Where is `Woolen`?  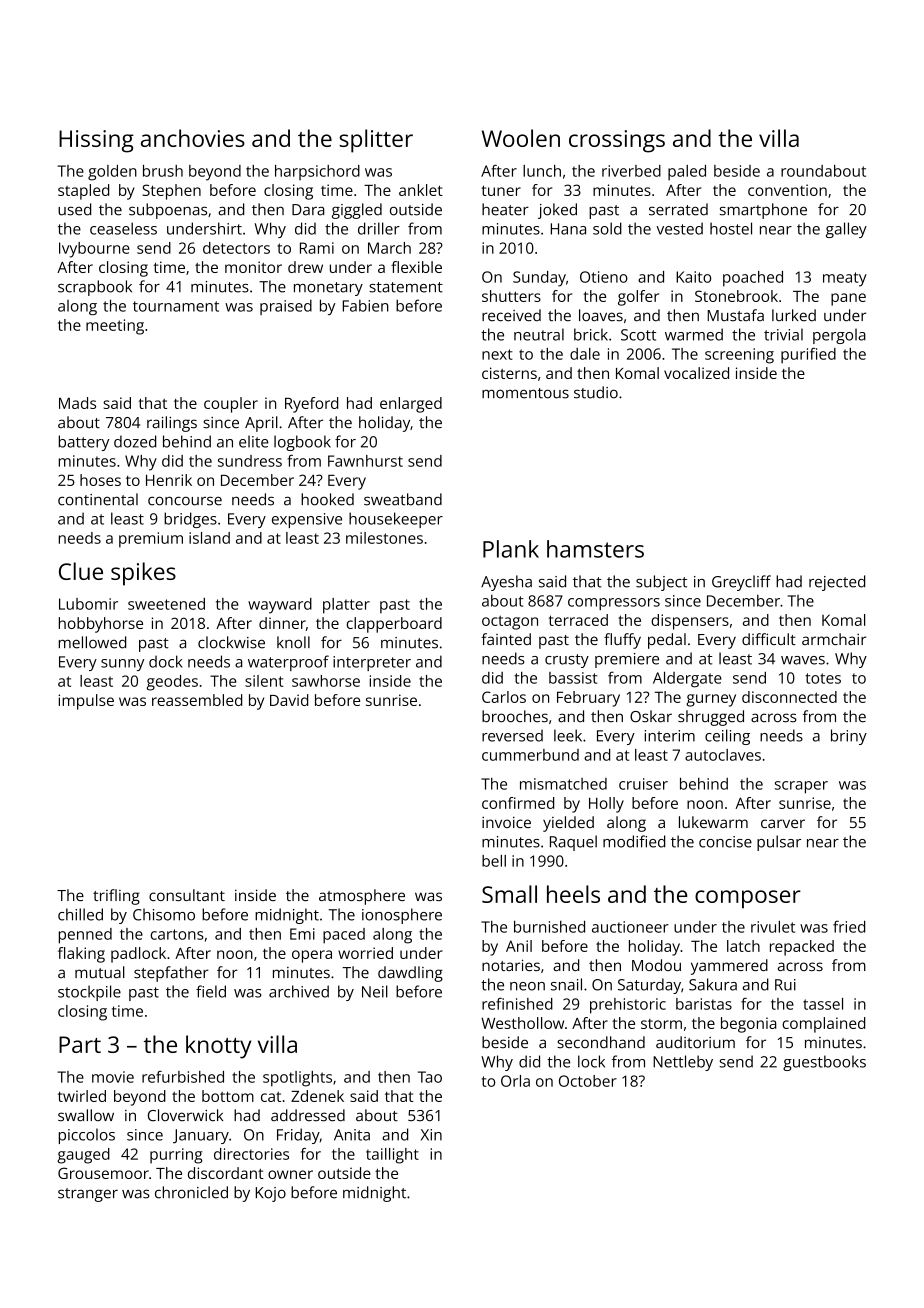
Woolen is located at coordinates (521, 138).
